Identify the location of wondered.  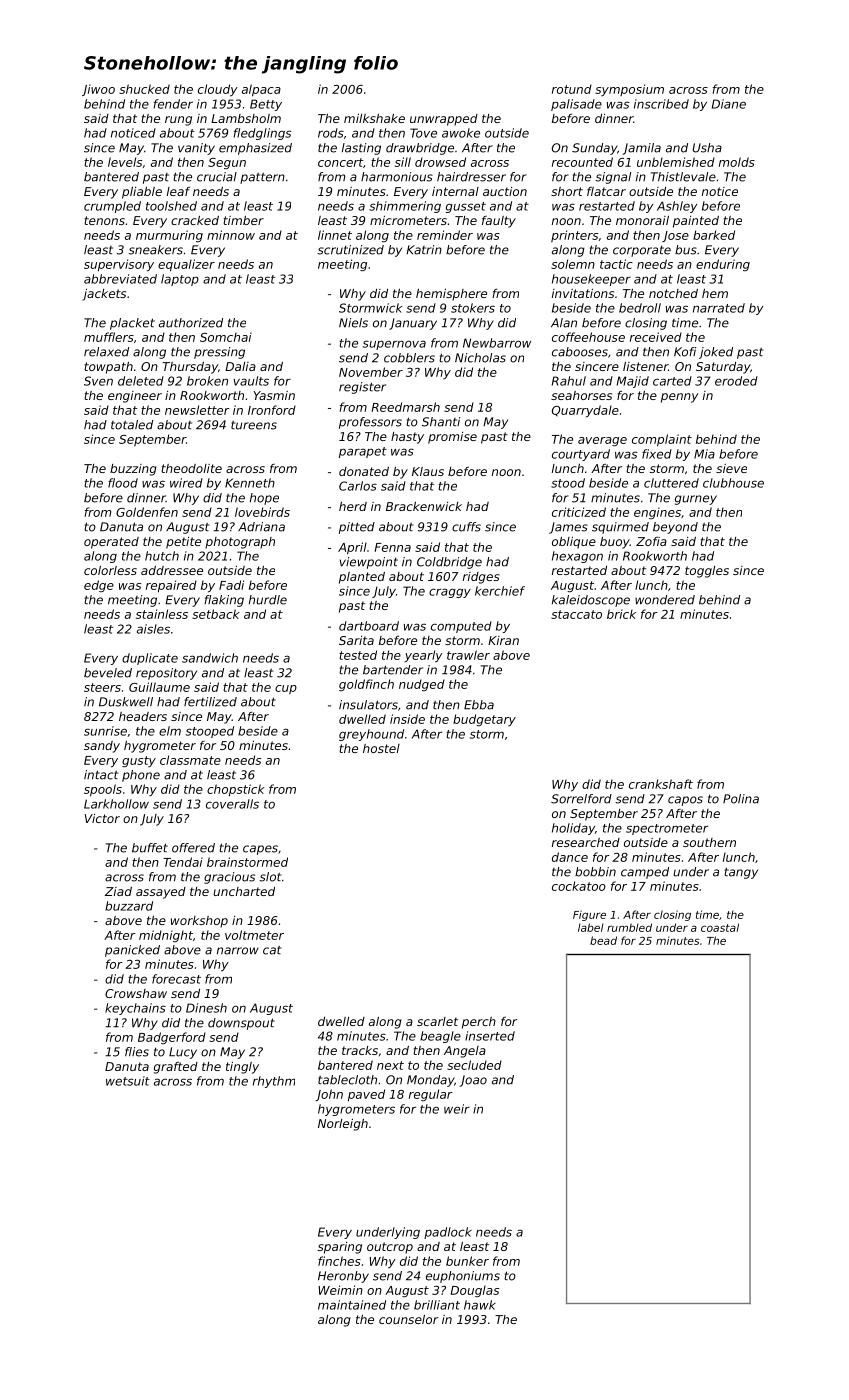
(665, 600).
